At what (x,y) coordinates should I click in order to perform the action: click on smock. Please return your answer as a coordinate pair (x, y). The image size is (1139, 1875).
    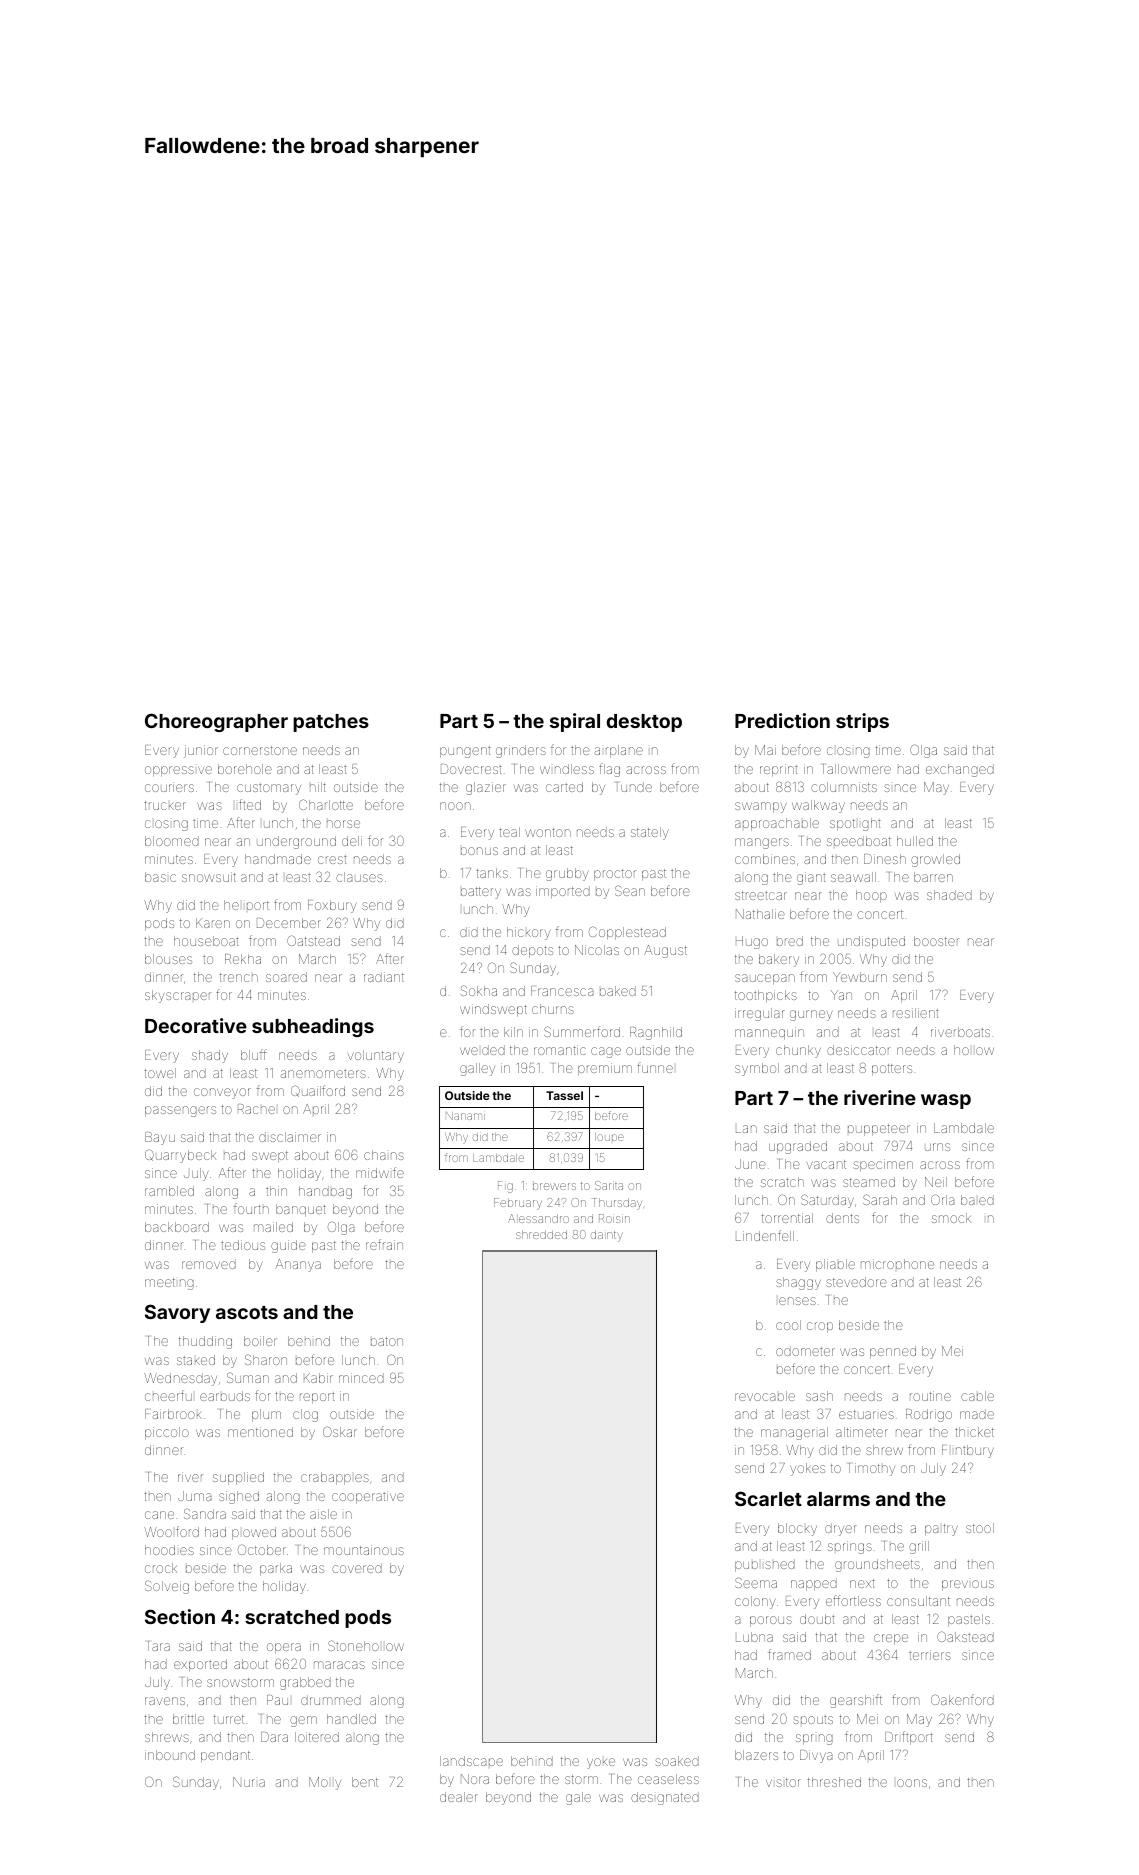
    Looking at the image, I should click on (951, 1218).
